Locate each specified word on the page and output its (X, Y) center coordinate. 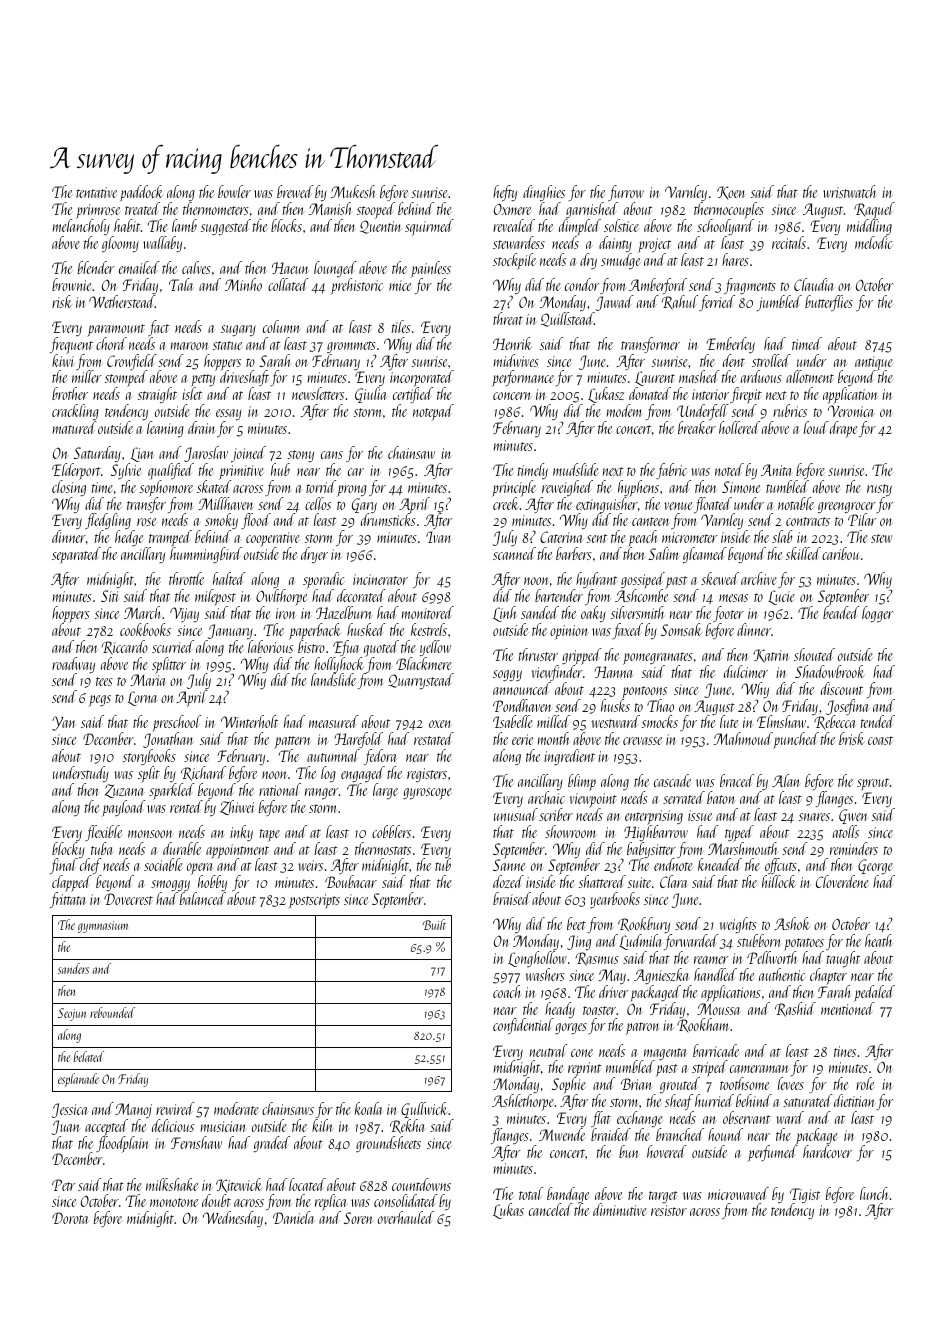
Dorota (70, 1218)
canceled (551, 1209)
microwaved (738, 1193)
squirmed (429, 227)
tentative (96, 192)
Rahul (680, 302)
